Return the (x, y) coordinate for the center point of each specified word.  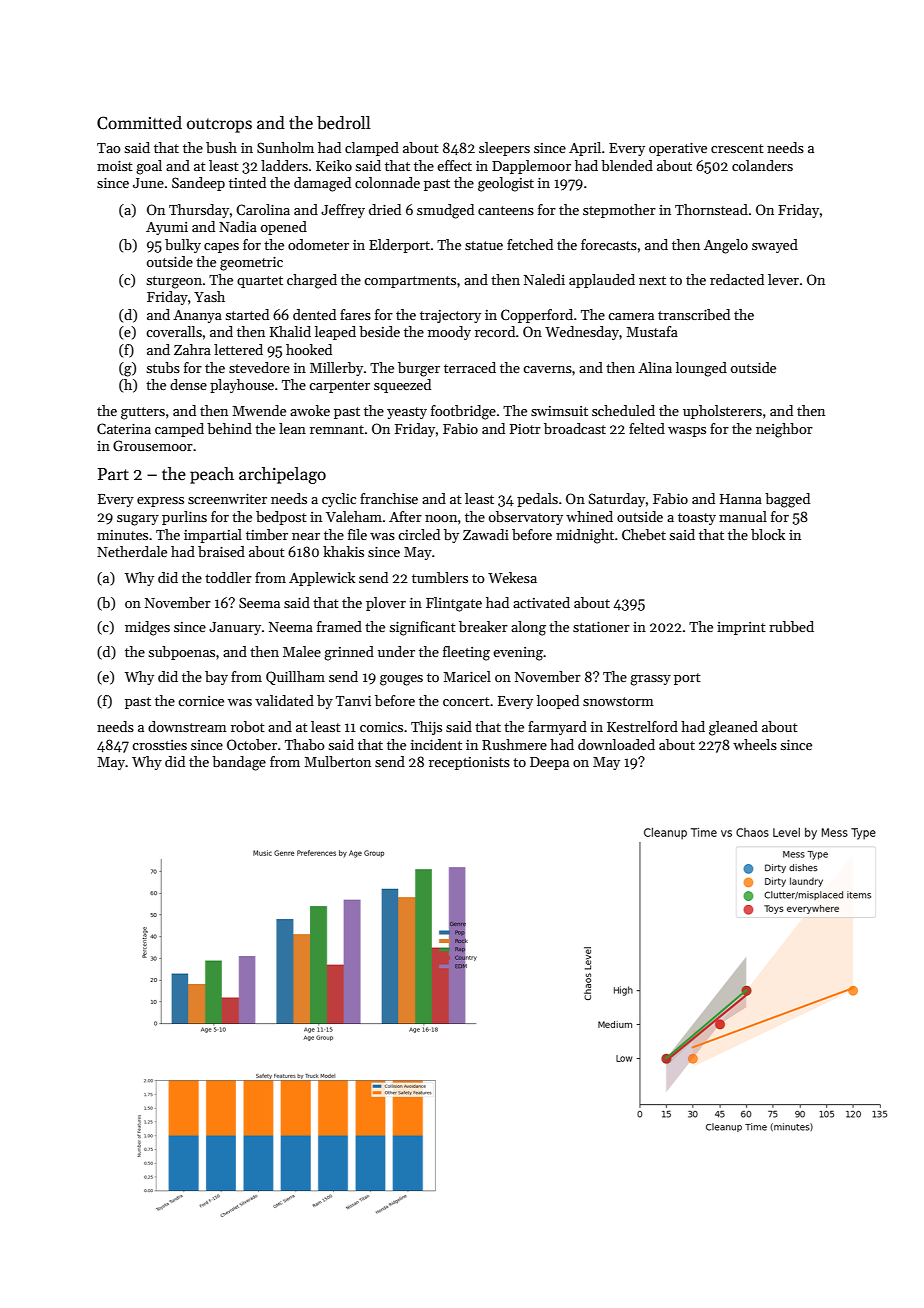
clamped (372, 149)
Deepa (549, 763)
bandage (239, 763)
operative (678, 149)
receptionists (469, 763)
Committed (139, 123)
